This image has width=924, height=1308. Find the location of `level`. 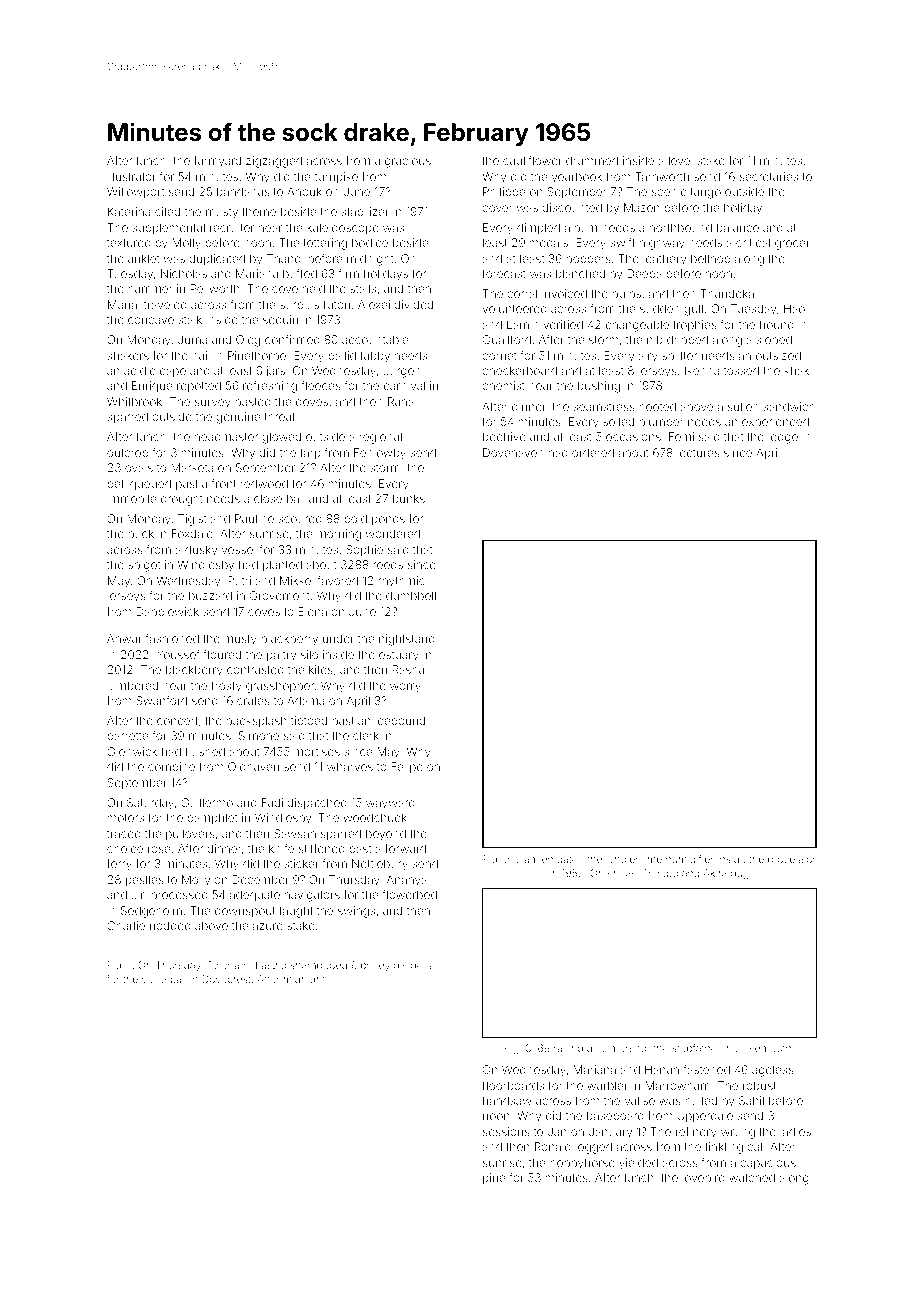

level is located at coordinates (680, 160).
